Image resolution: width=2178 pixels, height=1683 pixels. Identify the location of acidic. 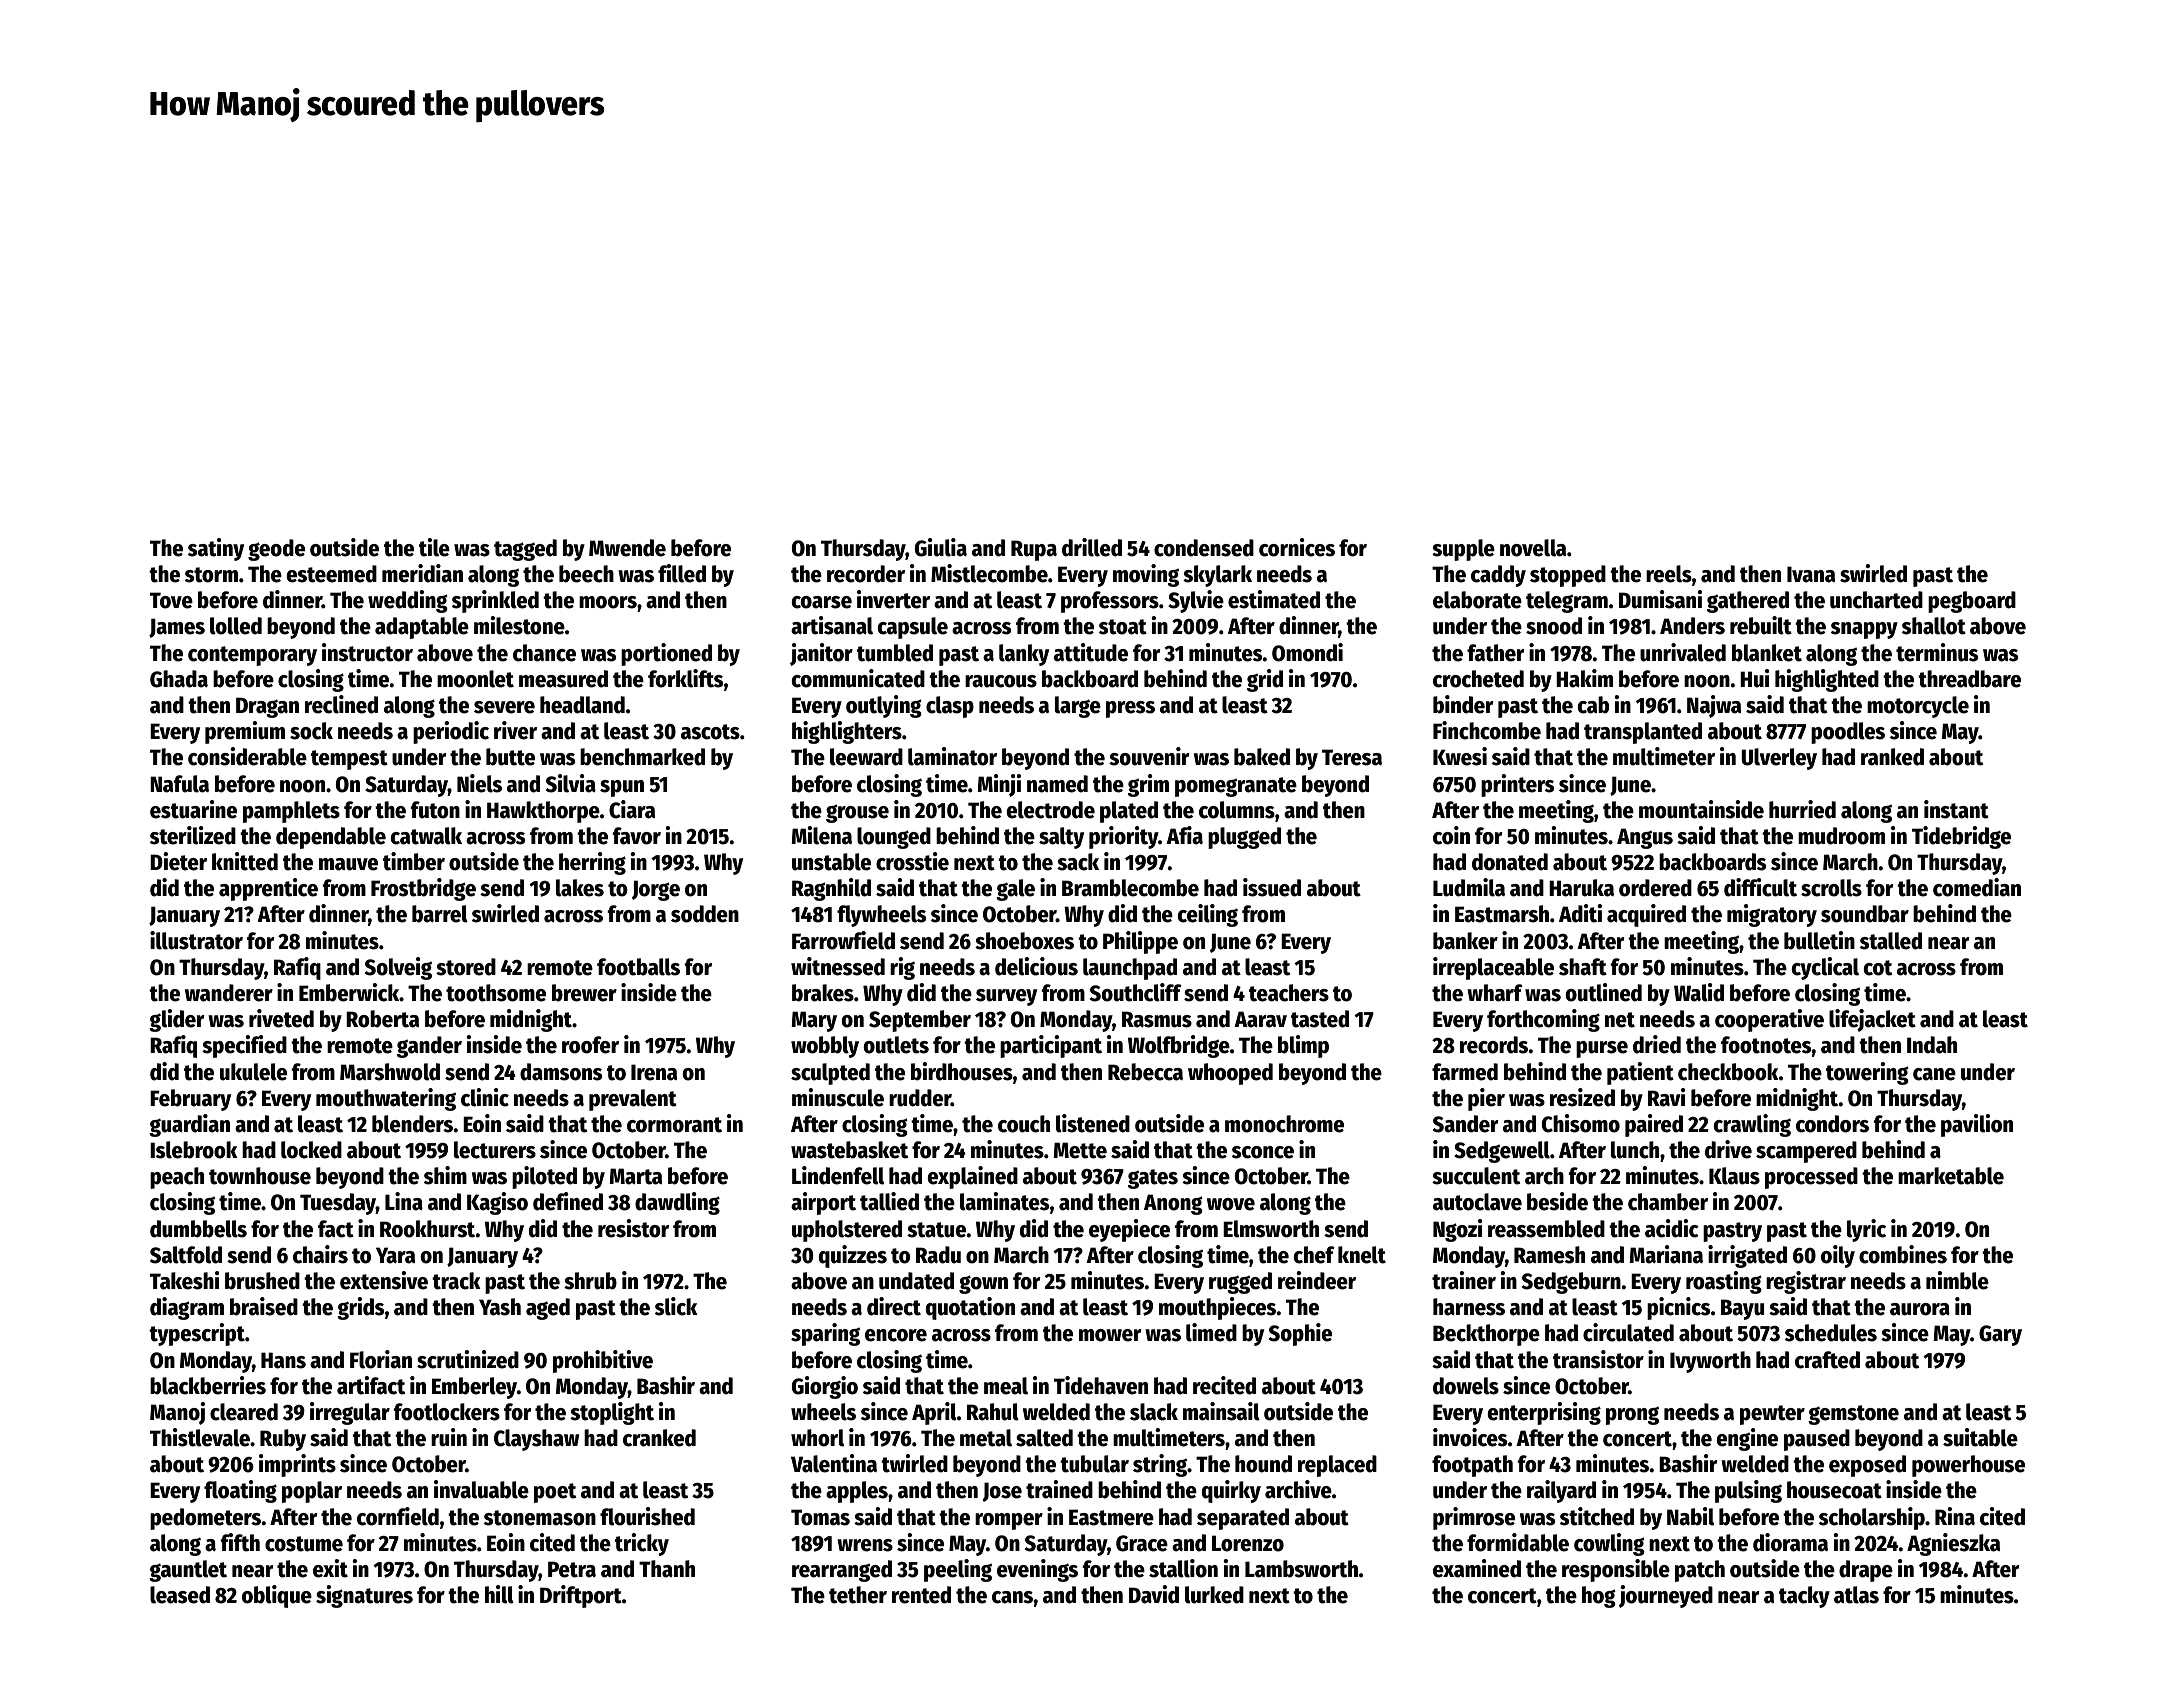
(1672, 1228).
